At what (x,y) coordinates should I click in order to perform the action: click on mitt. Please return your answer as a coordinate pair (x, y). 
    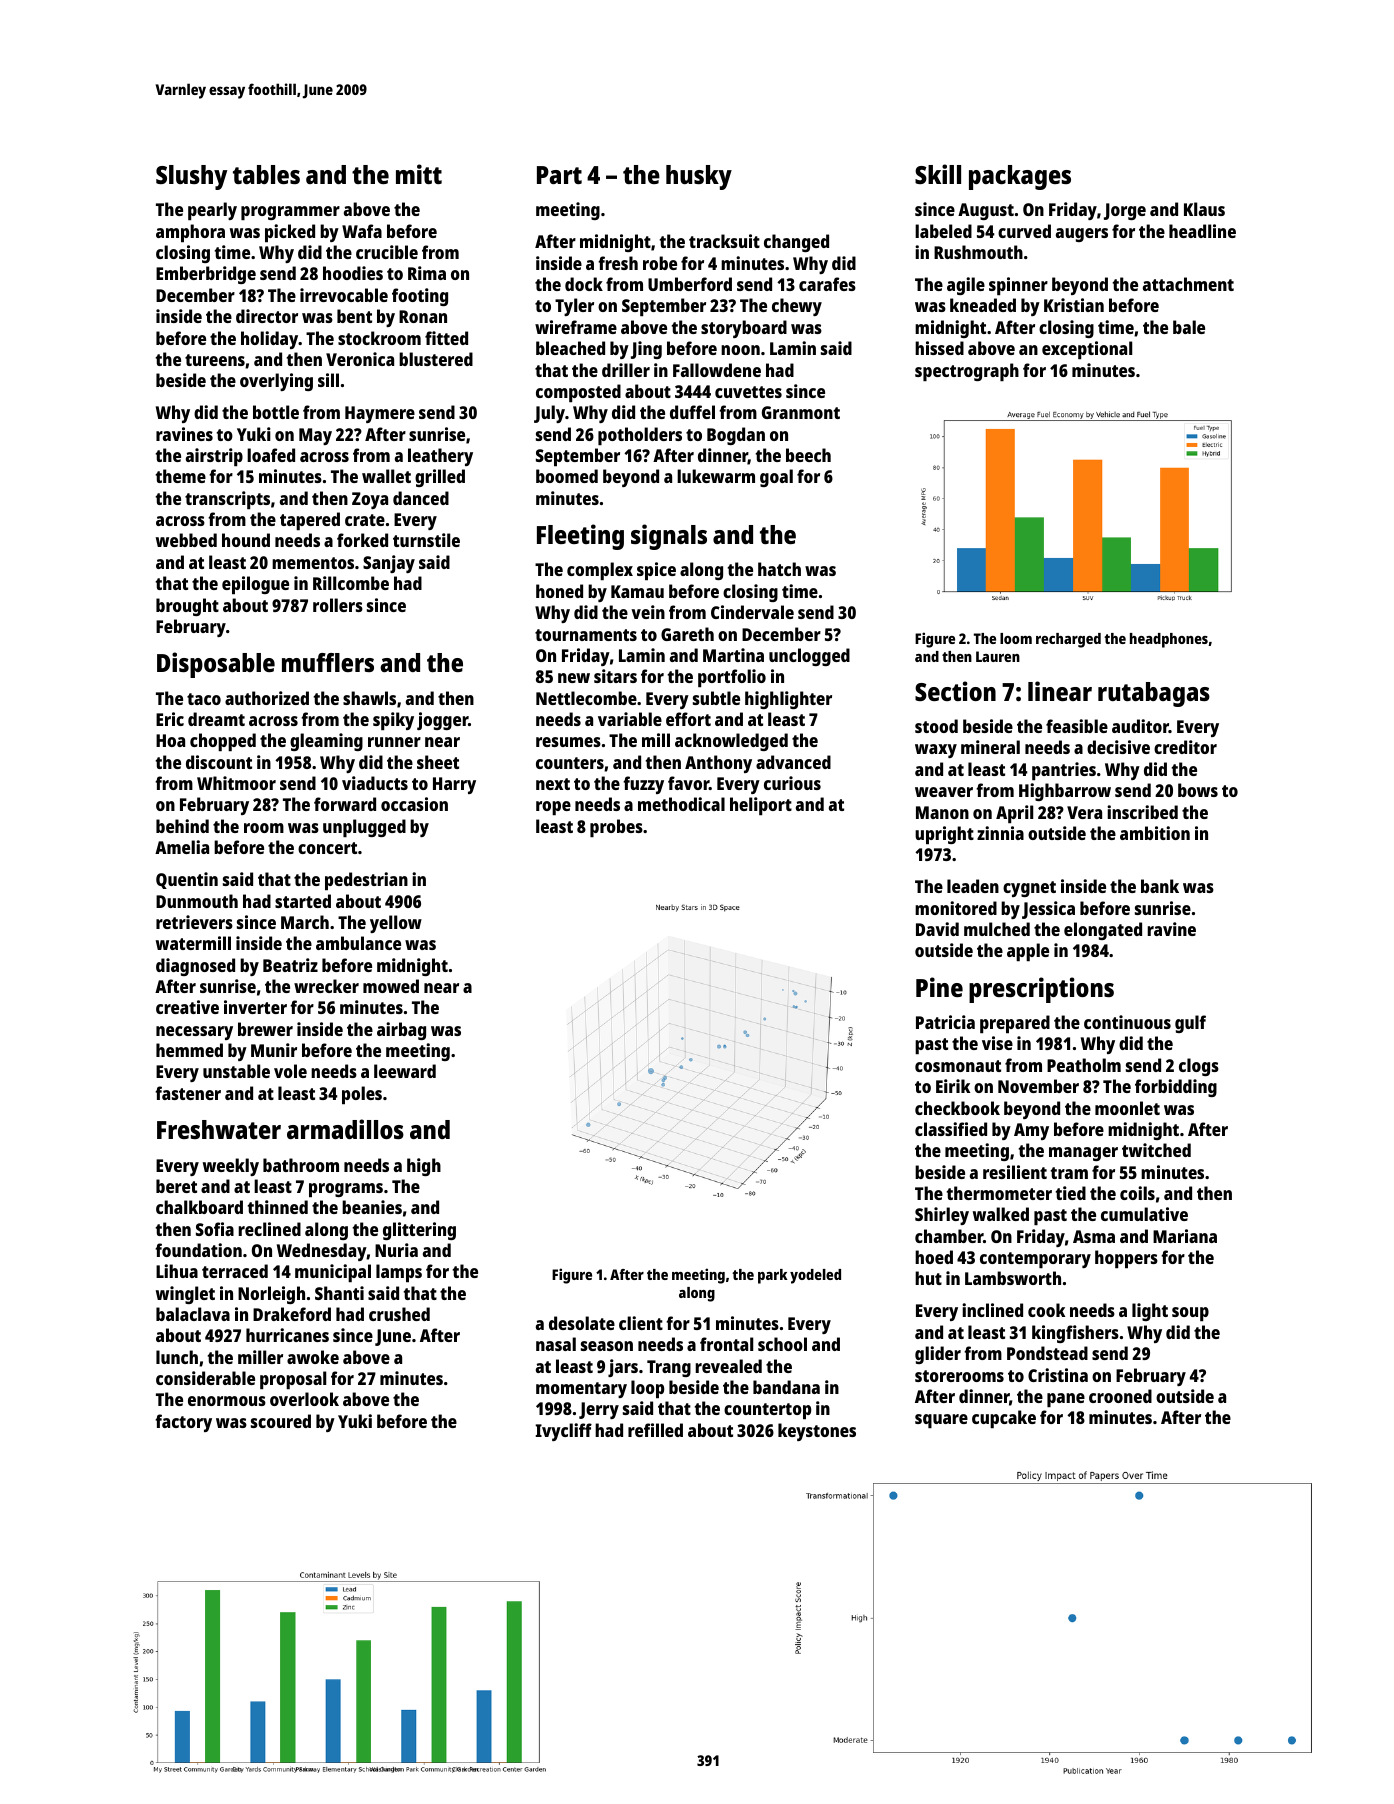
    Looking at the image, I should click on (419, 174).
